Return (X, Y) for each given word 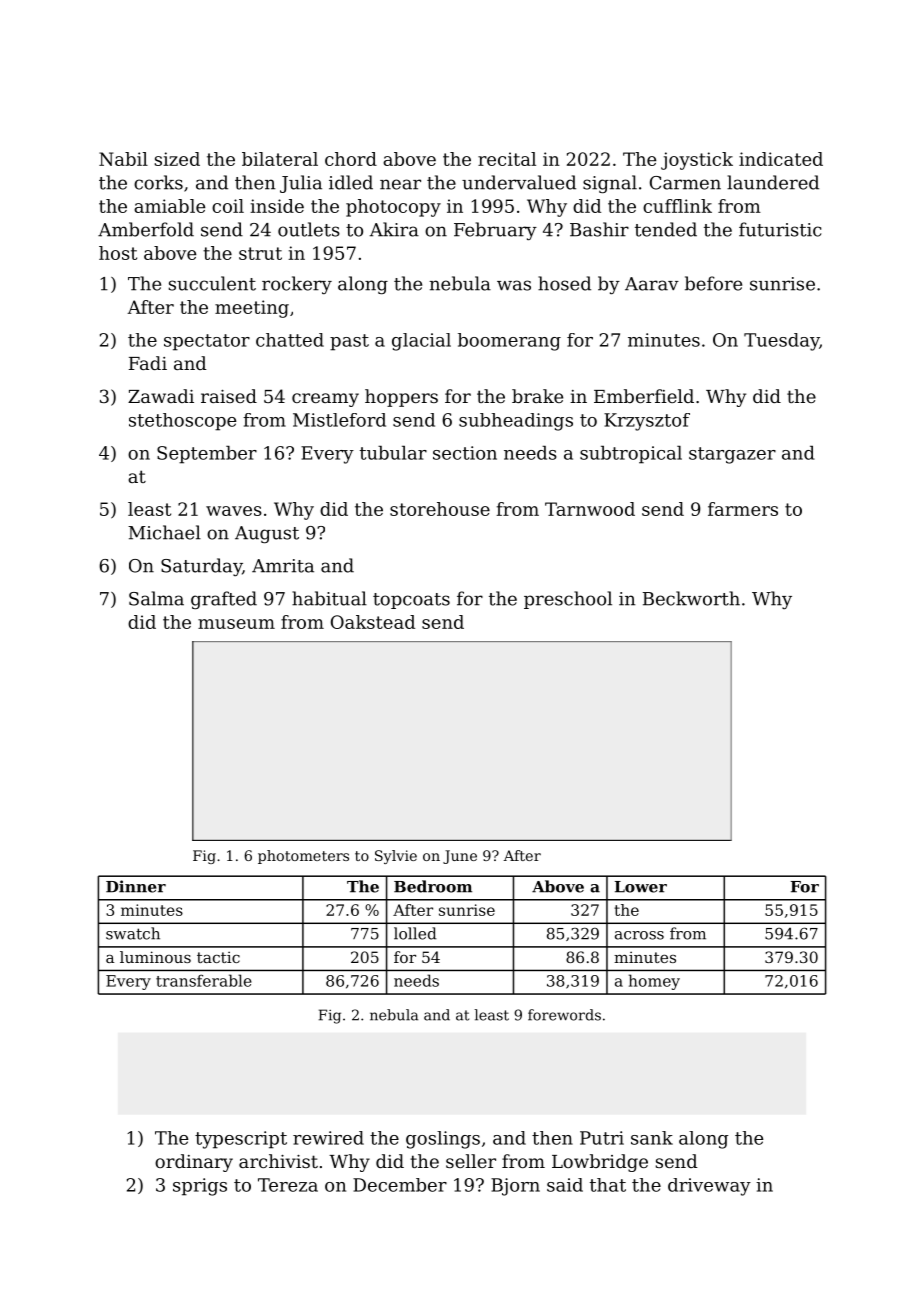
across (639, 935)
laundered (773, 182)
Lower (641, 887)
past (349, 342)
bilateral (280, 159)
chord (351, 159)
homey (654, 982)
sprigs (200, 1187)
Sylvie (396, 857)
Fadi (148, 363)
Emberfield (644, 396)
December (400, 1185)
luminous (155, 957)
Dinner (136, 886)
